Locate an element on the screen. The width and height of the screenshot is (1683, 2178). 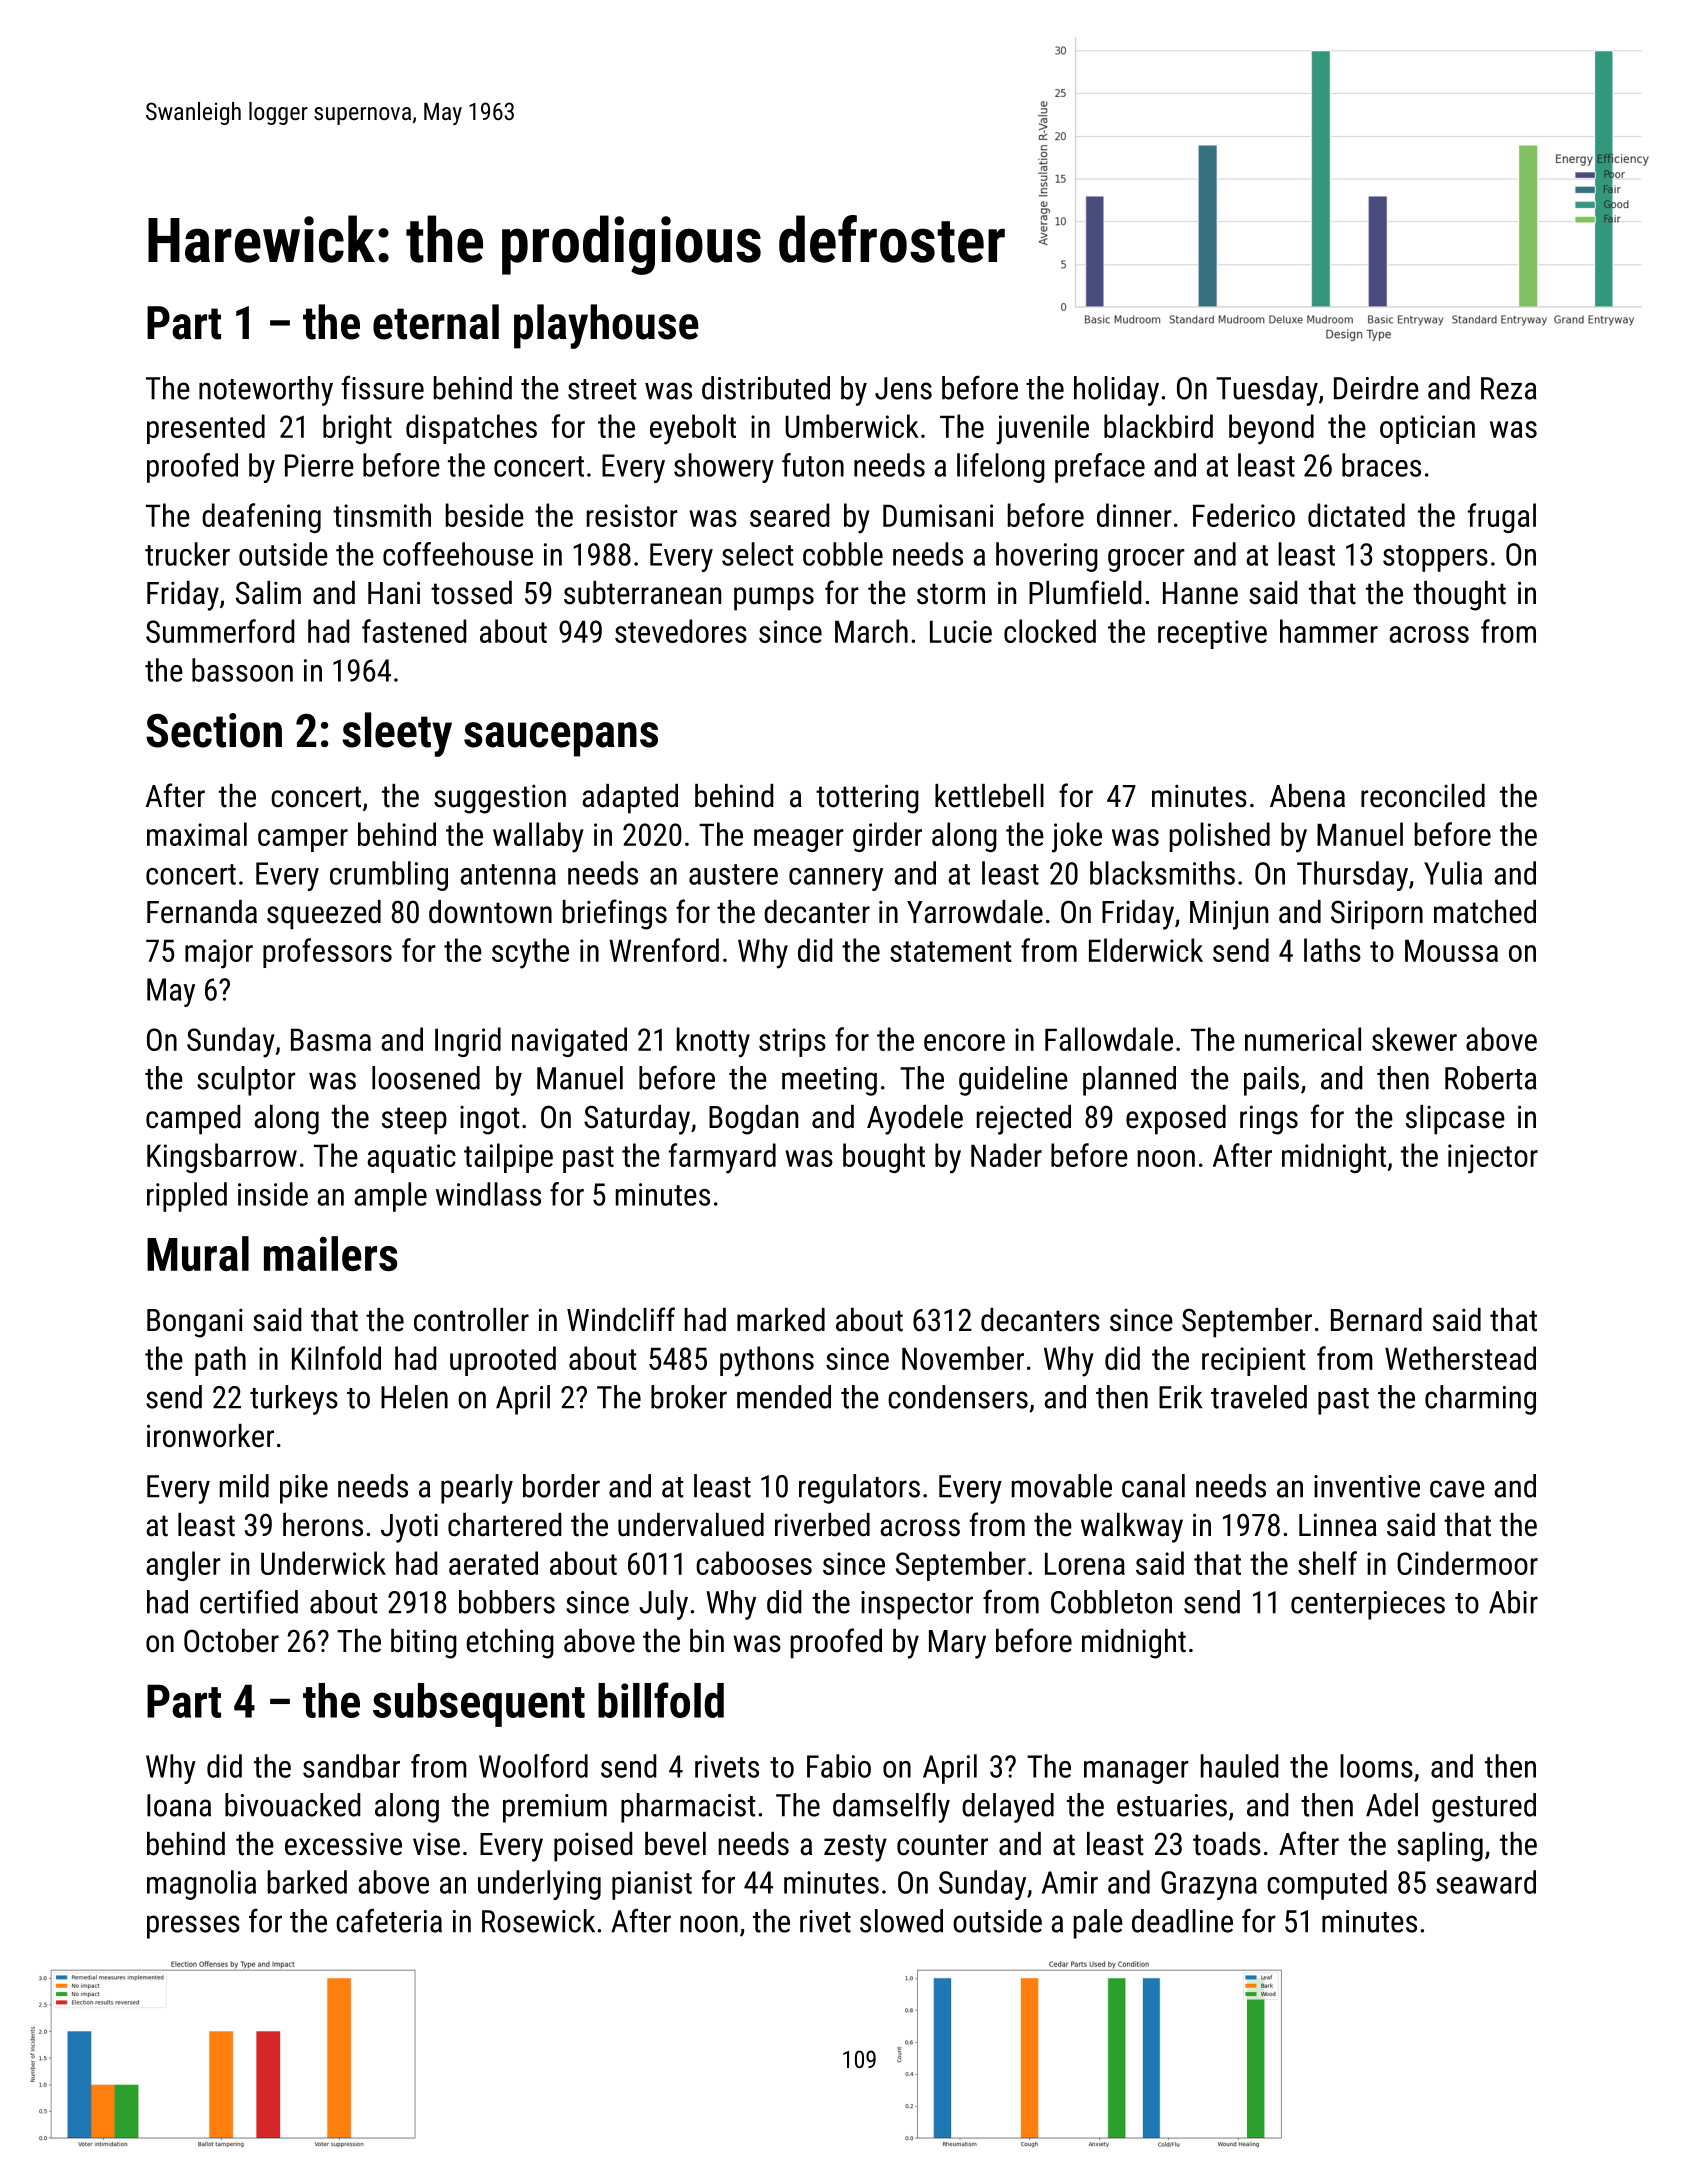
inside is located at coordinates (273, 1194).
